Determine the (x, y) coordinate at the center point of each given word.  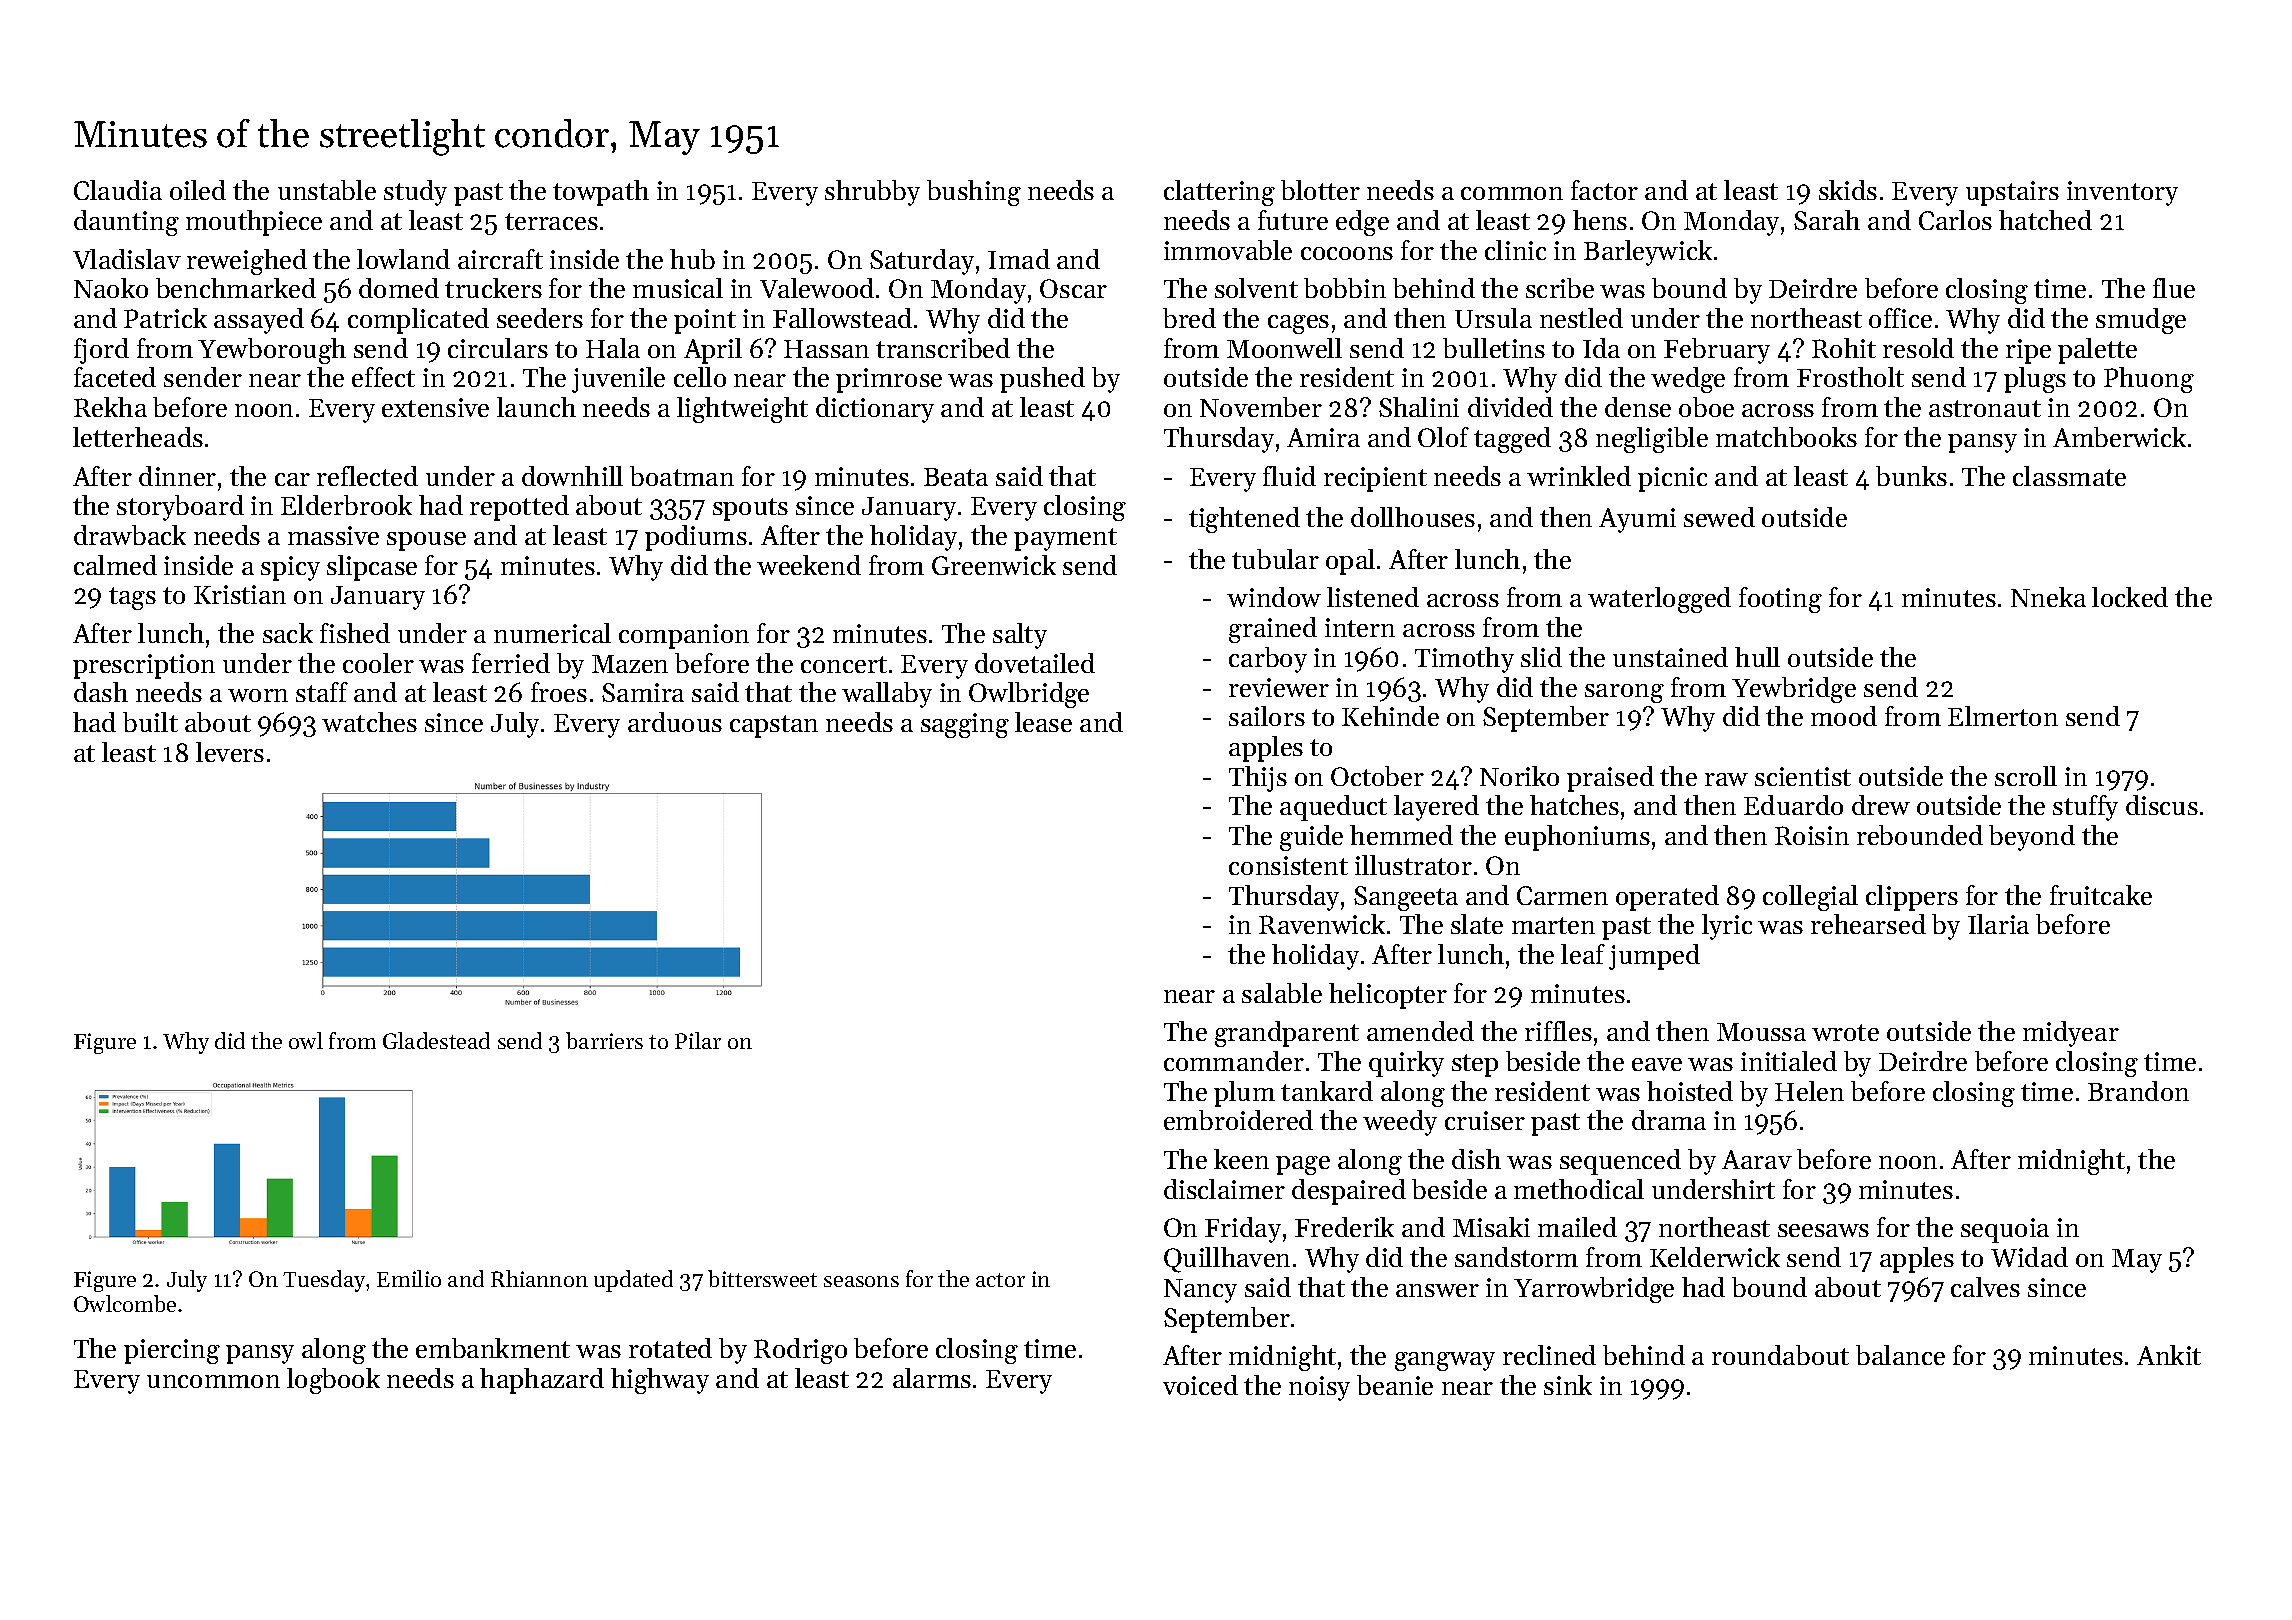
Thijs (1258, 779)
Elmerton (2003, 716)
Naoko (111, 288)
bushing (974, 193)
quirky (1406, 1064)
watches (369, 722)
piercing (172, 1351)
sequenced (1620, 1162)
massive (333, 535)
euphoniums (1577, 838)
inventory (2122, 193)
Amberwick (2119, 437)
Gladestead (436, 1040)
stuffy (2085, 808)
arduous (675, 722)
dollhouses (1413, 517)
